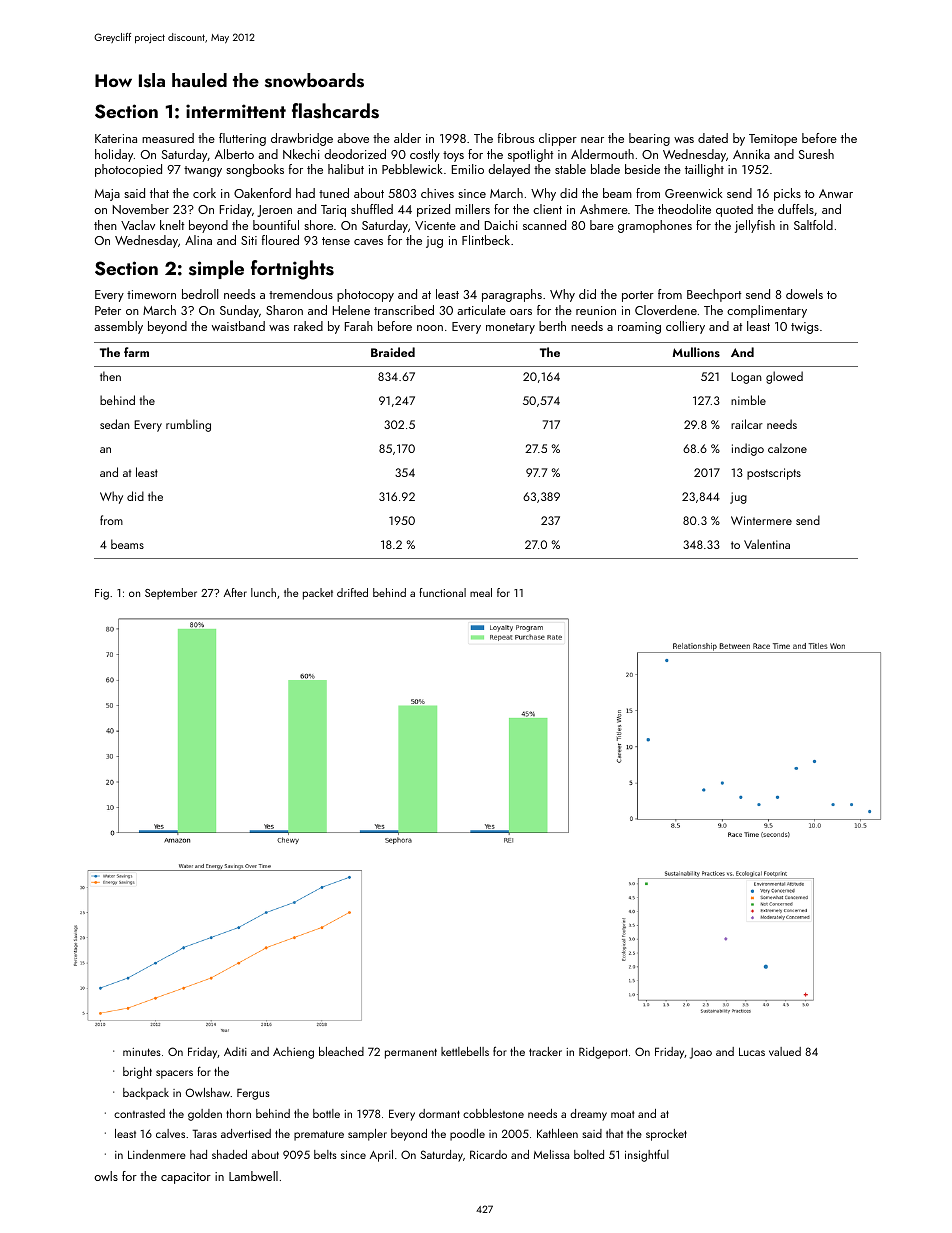 The width and height of the document is (952, 1233). I want to click on calzone, so click(787, 448).
